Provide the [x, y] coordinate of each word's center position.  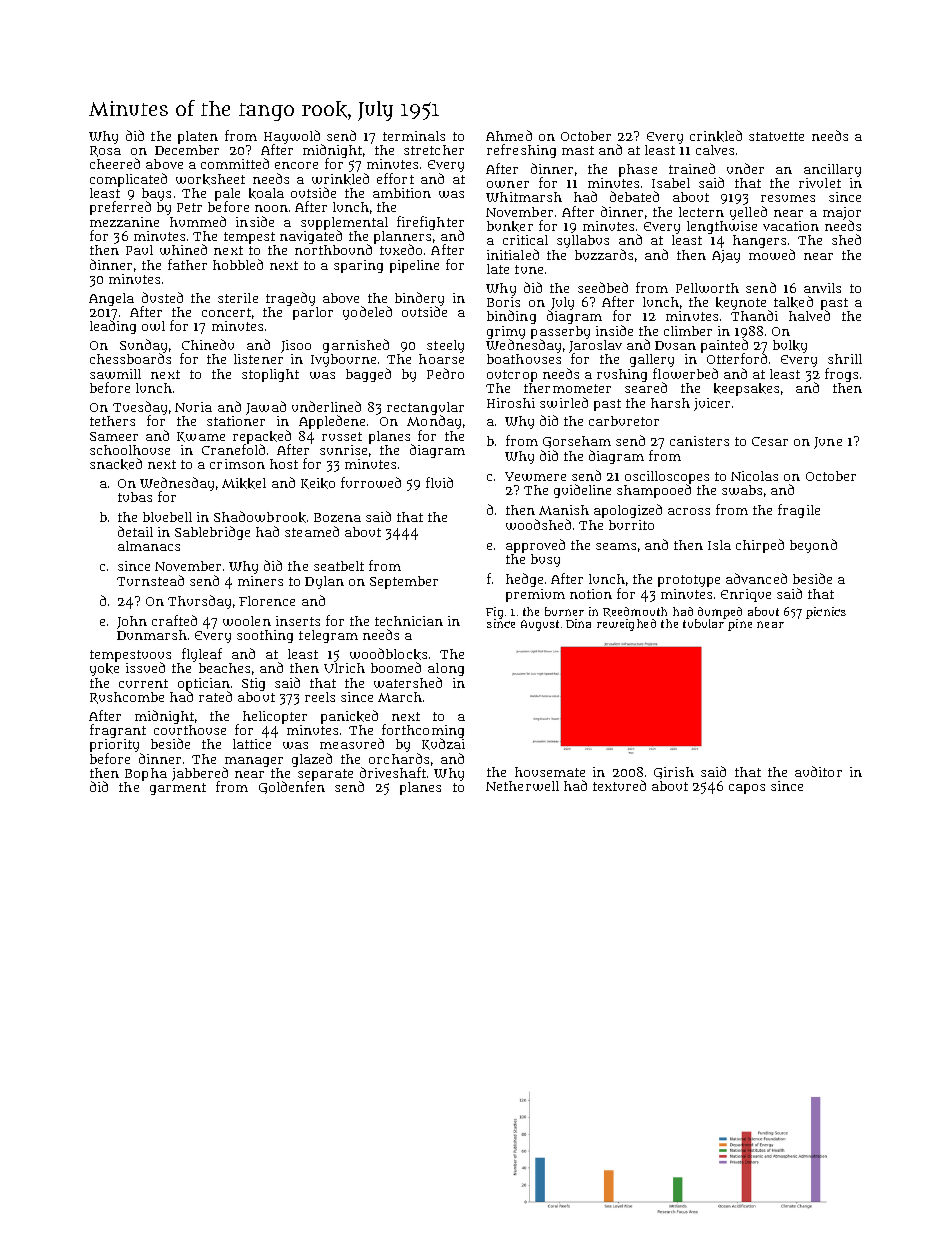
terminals [414, 136]
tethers [112, 421]
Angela [111, 299]
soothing [265, 636]
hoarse [441, 359]
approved [535, 546]
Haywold [293, 137]
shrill [845, 359]
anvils [822, 288]
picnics [826, 613]
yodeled [367, 313]
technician [409, 621]
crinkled [716, 136]
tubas [135, 497]
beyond [813, 546]
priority [114, 745]
